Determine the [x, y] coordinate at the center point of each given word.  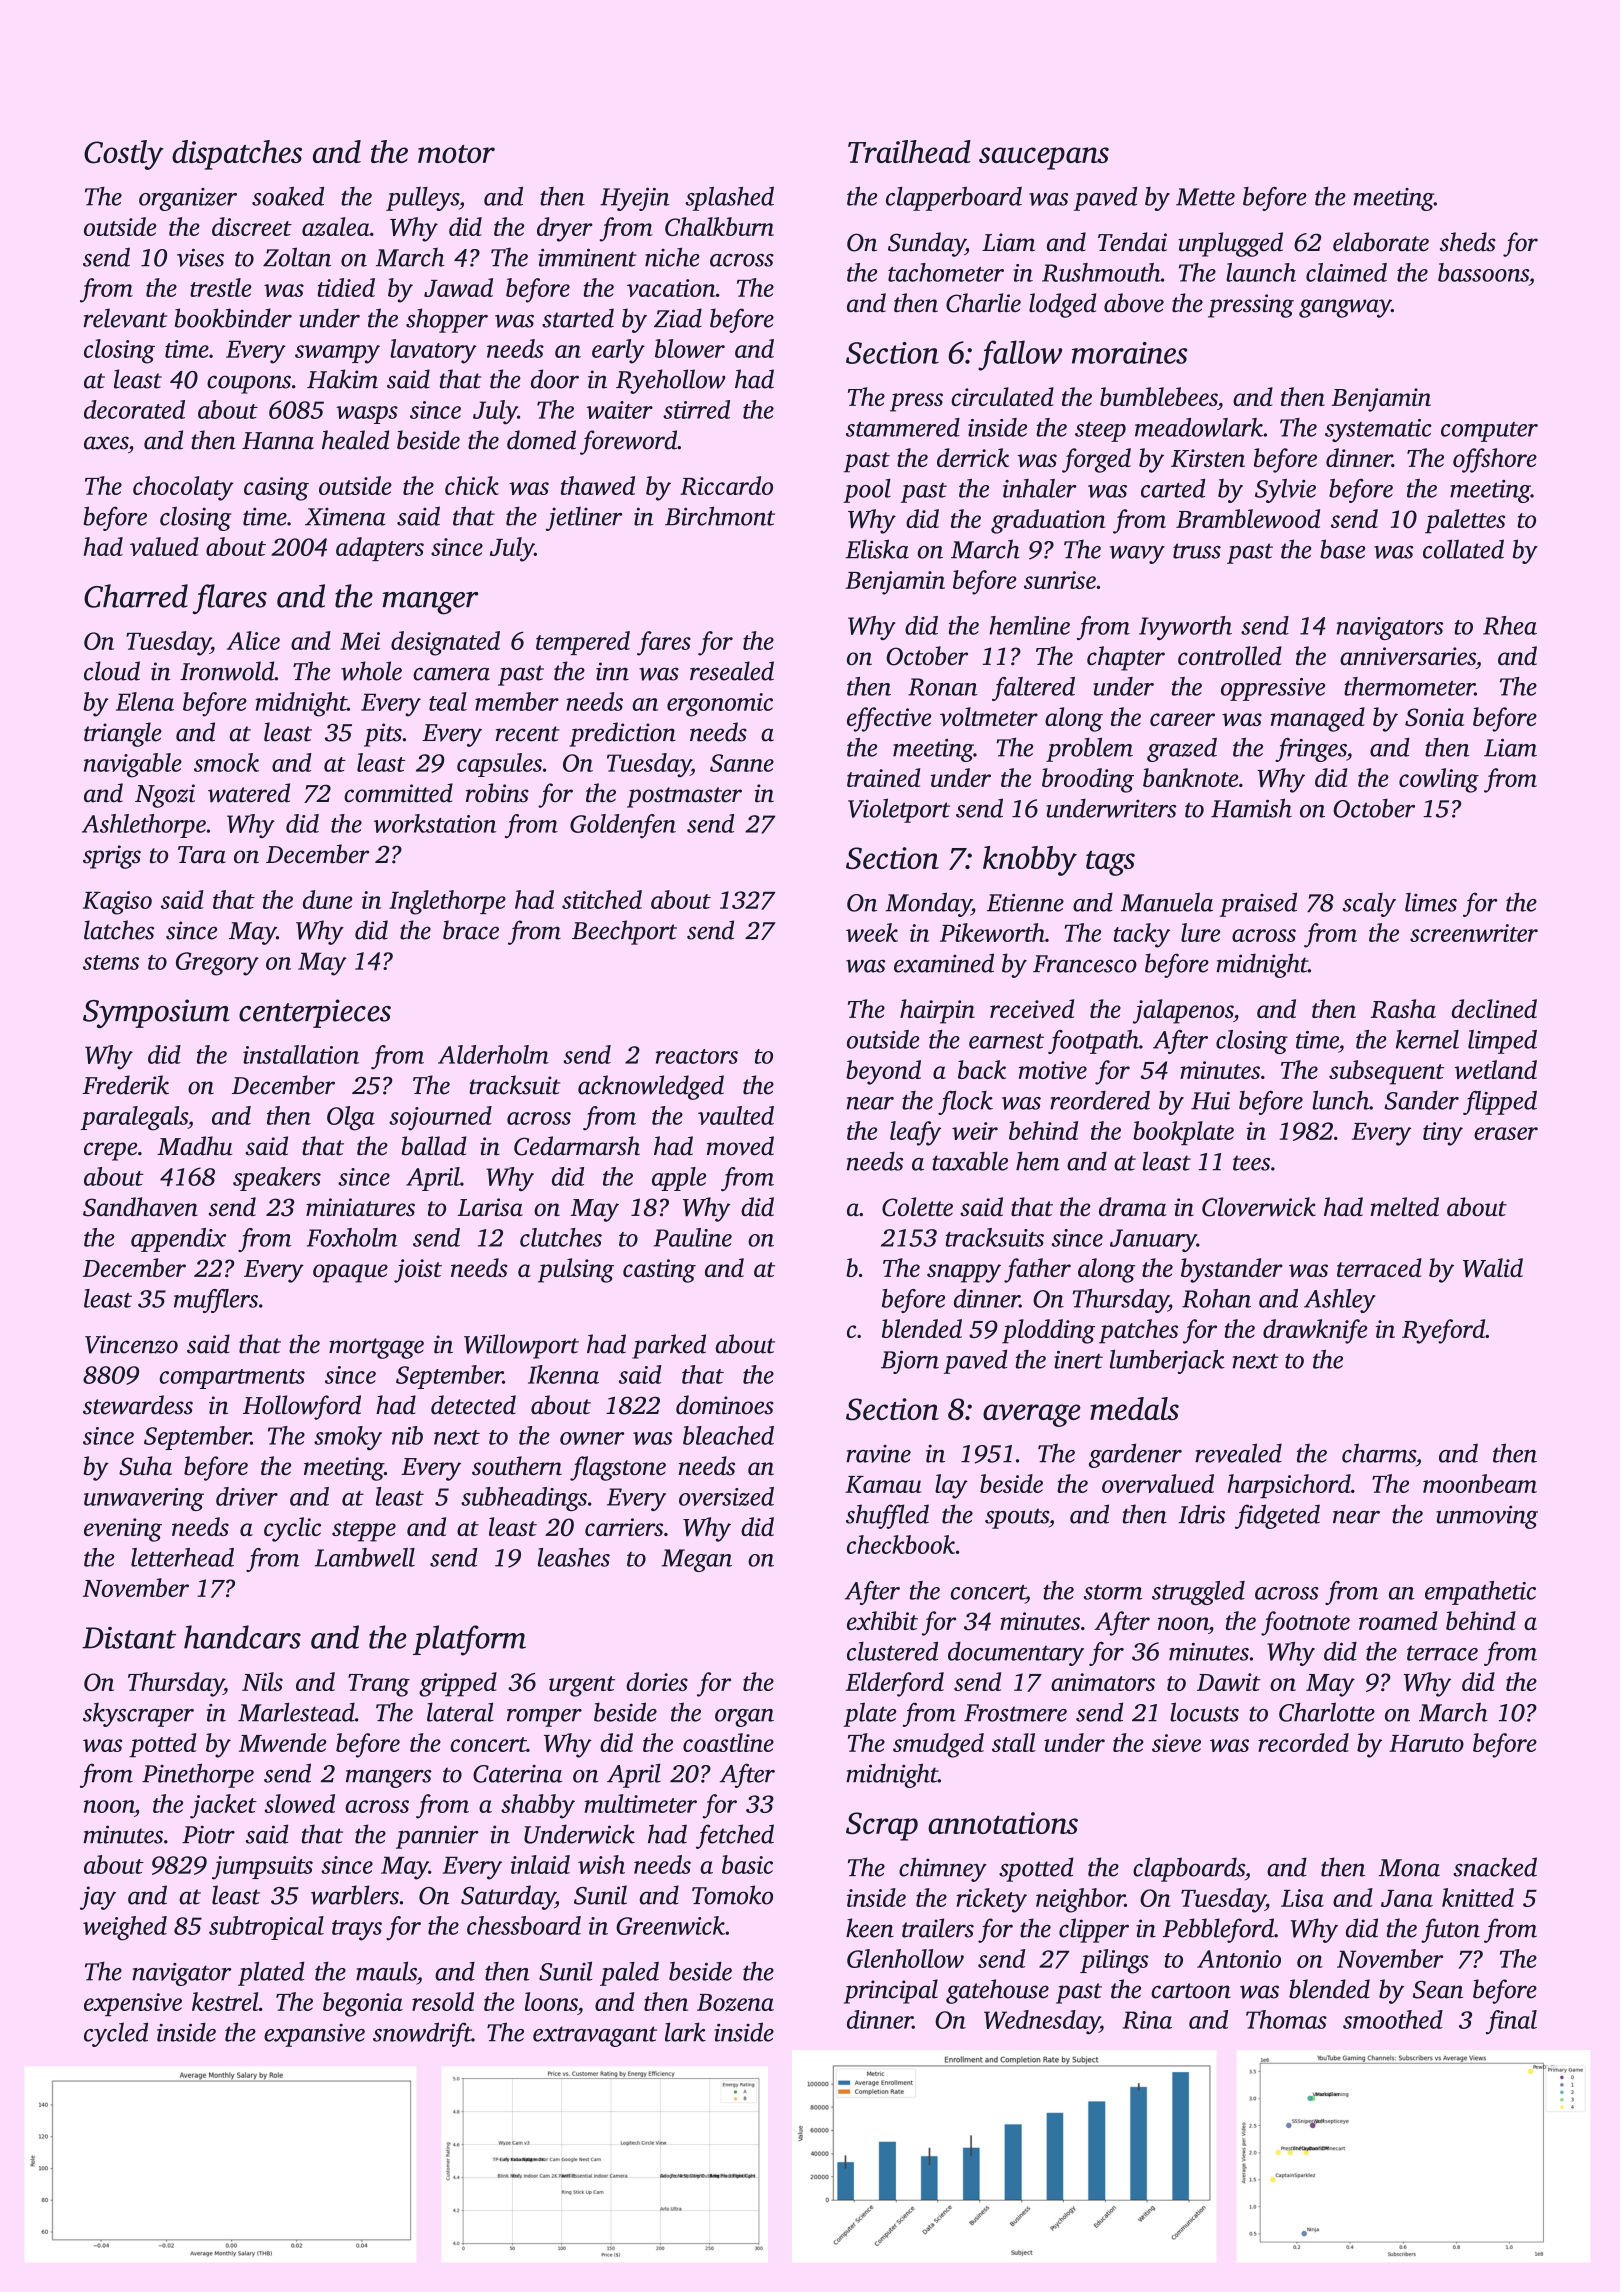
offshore [1495, 460]
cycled [116, 2034]
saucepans [1044, 158]
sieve [1176, 1743]
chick [472, 485]
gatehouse [997, 1991]
